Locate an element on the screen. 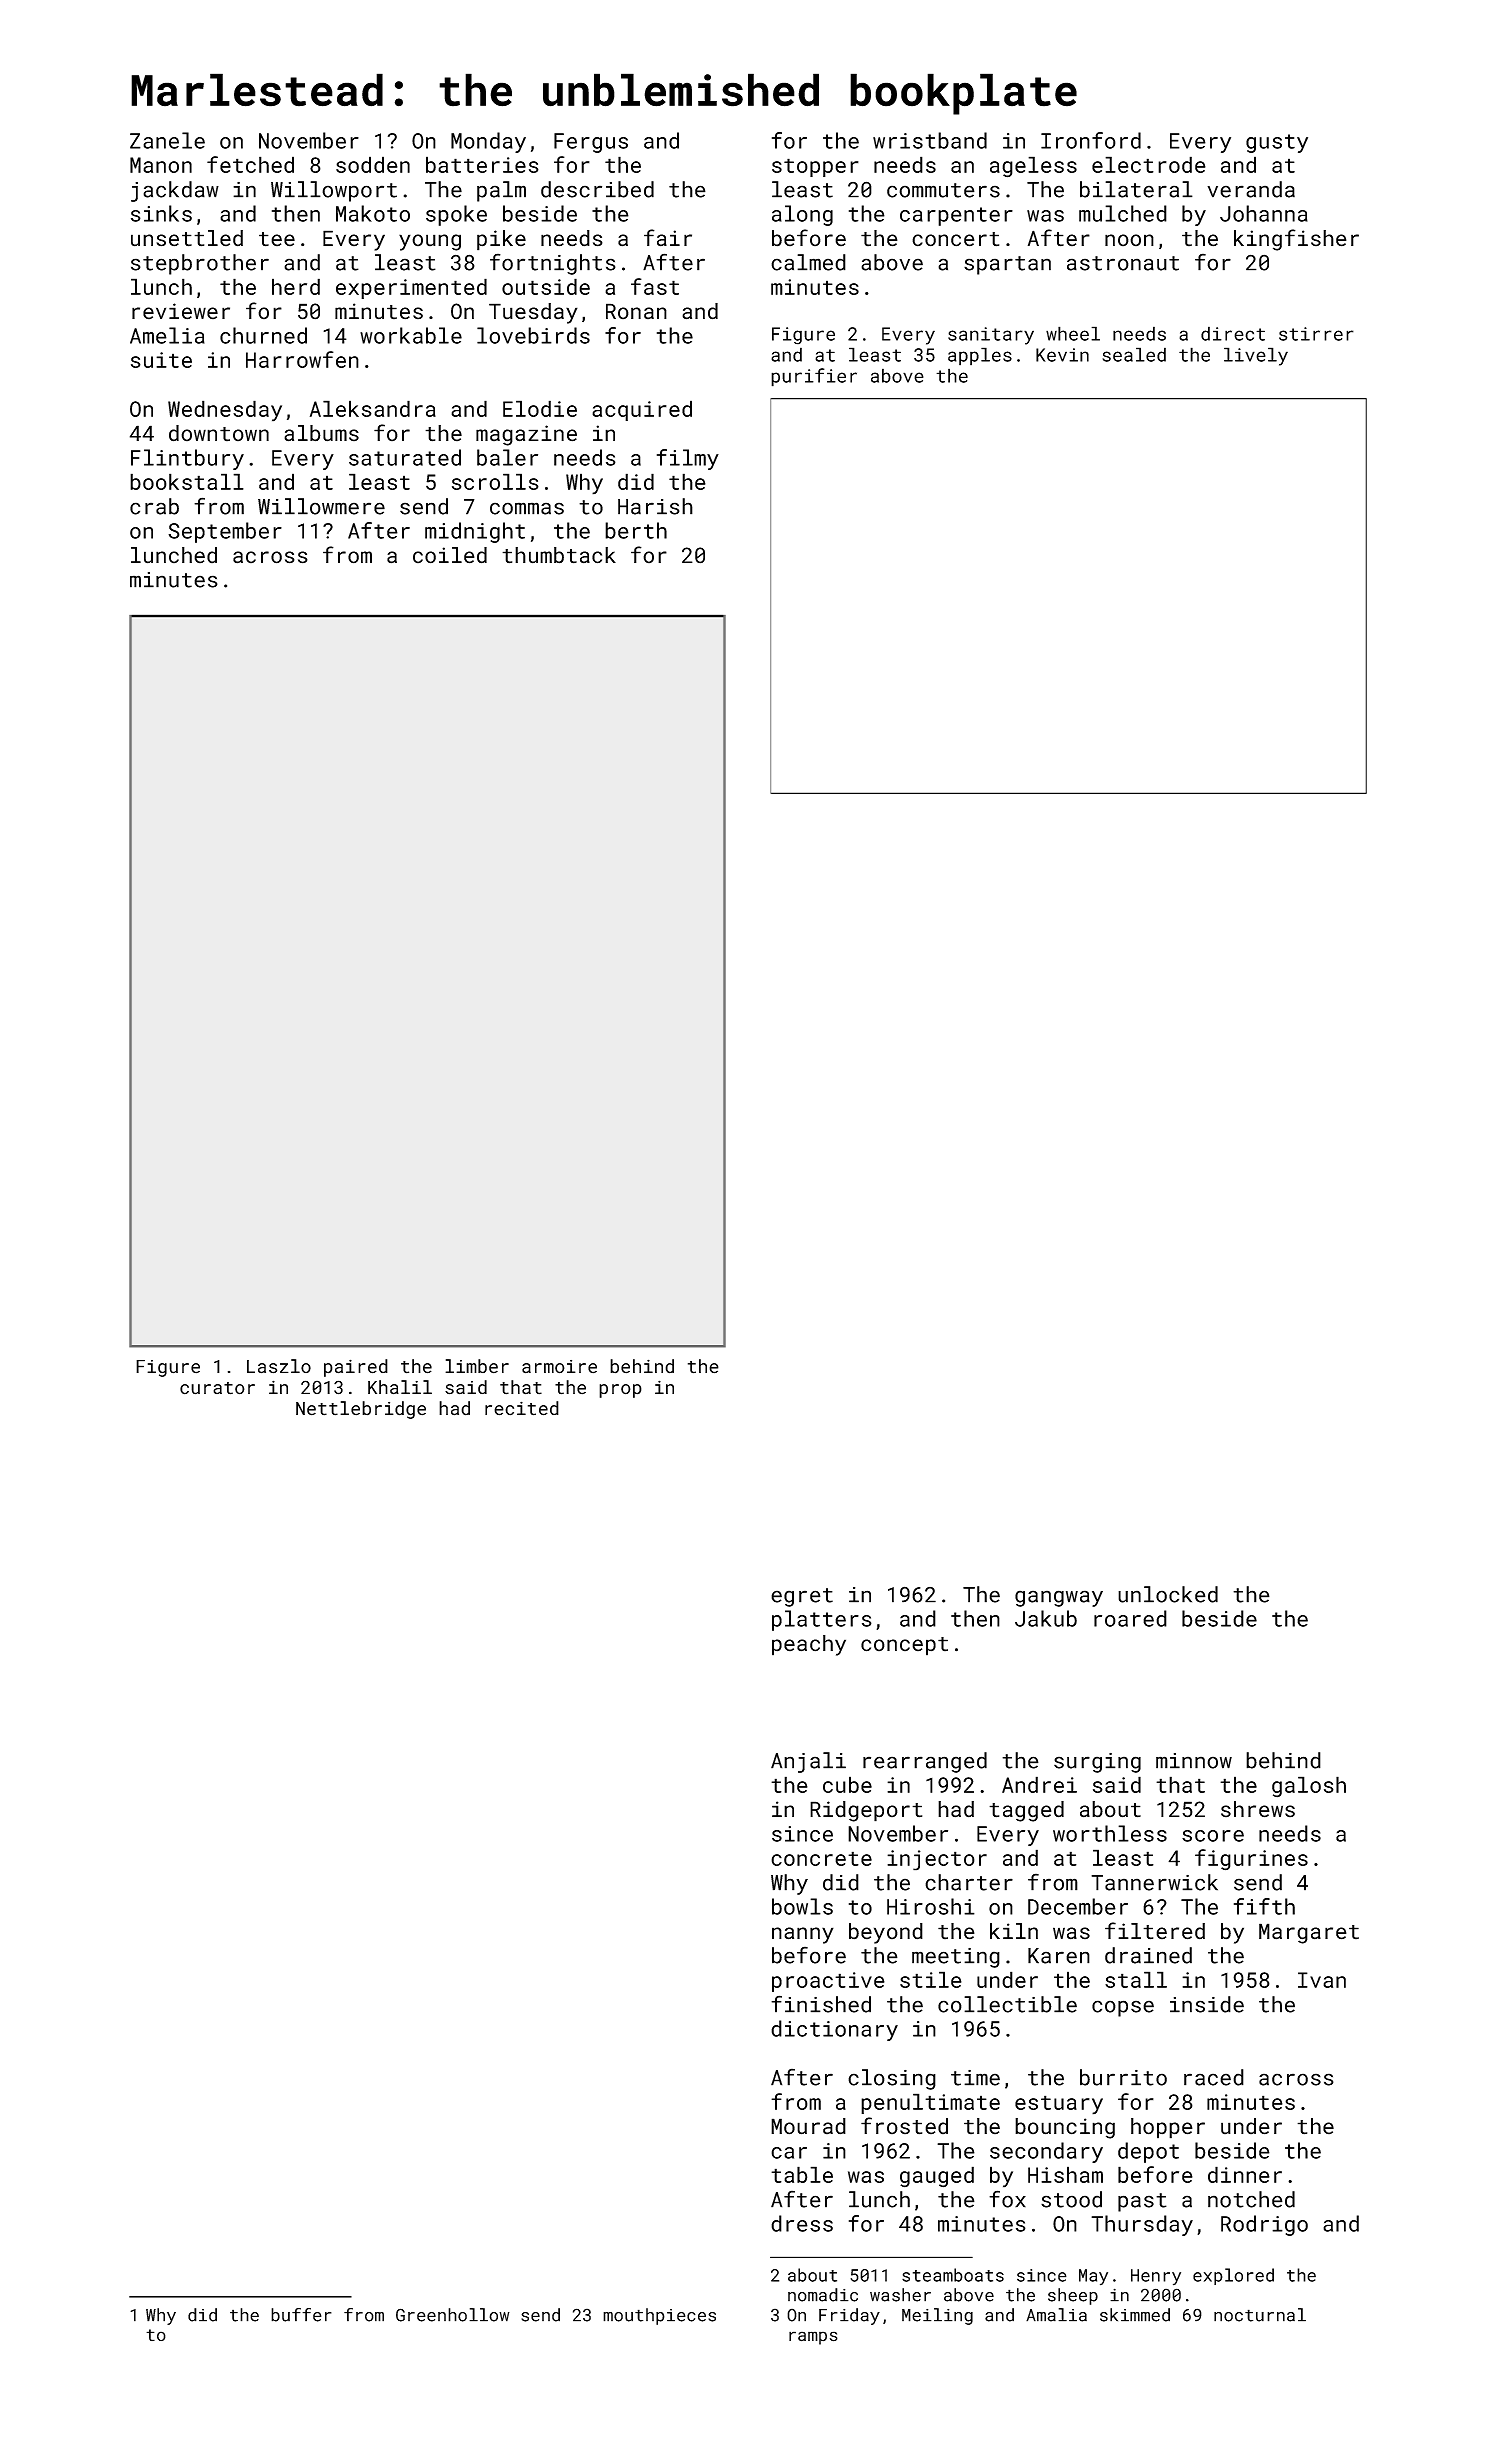 This screenshot has height=2464, width=1496. curator is located at coordinates (217, 1388).
